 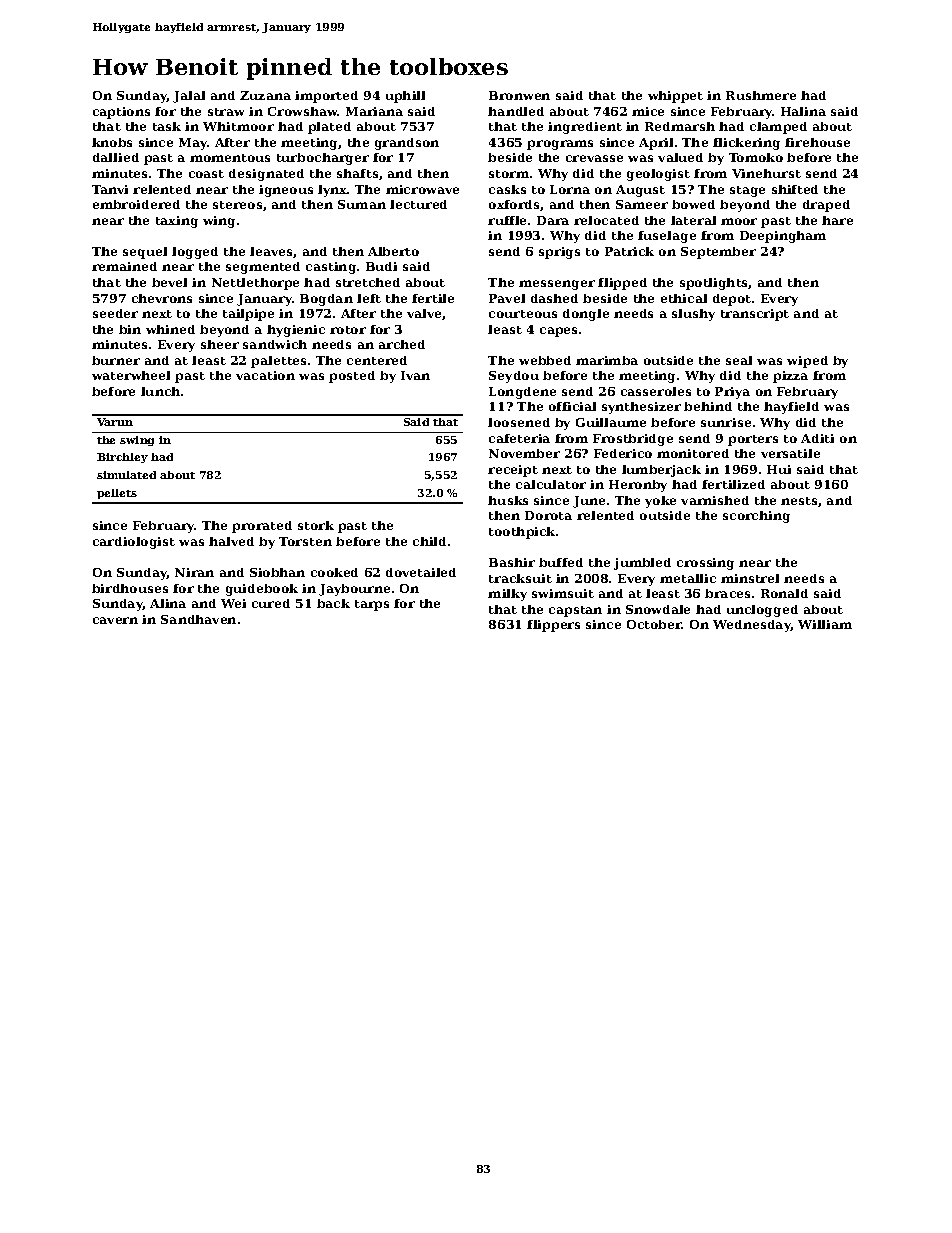 What do you see at coordinates (607, 360) in the document?
I see `marimba` at bounding box center [607, 360].
